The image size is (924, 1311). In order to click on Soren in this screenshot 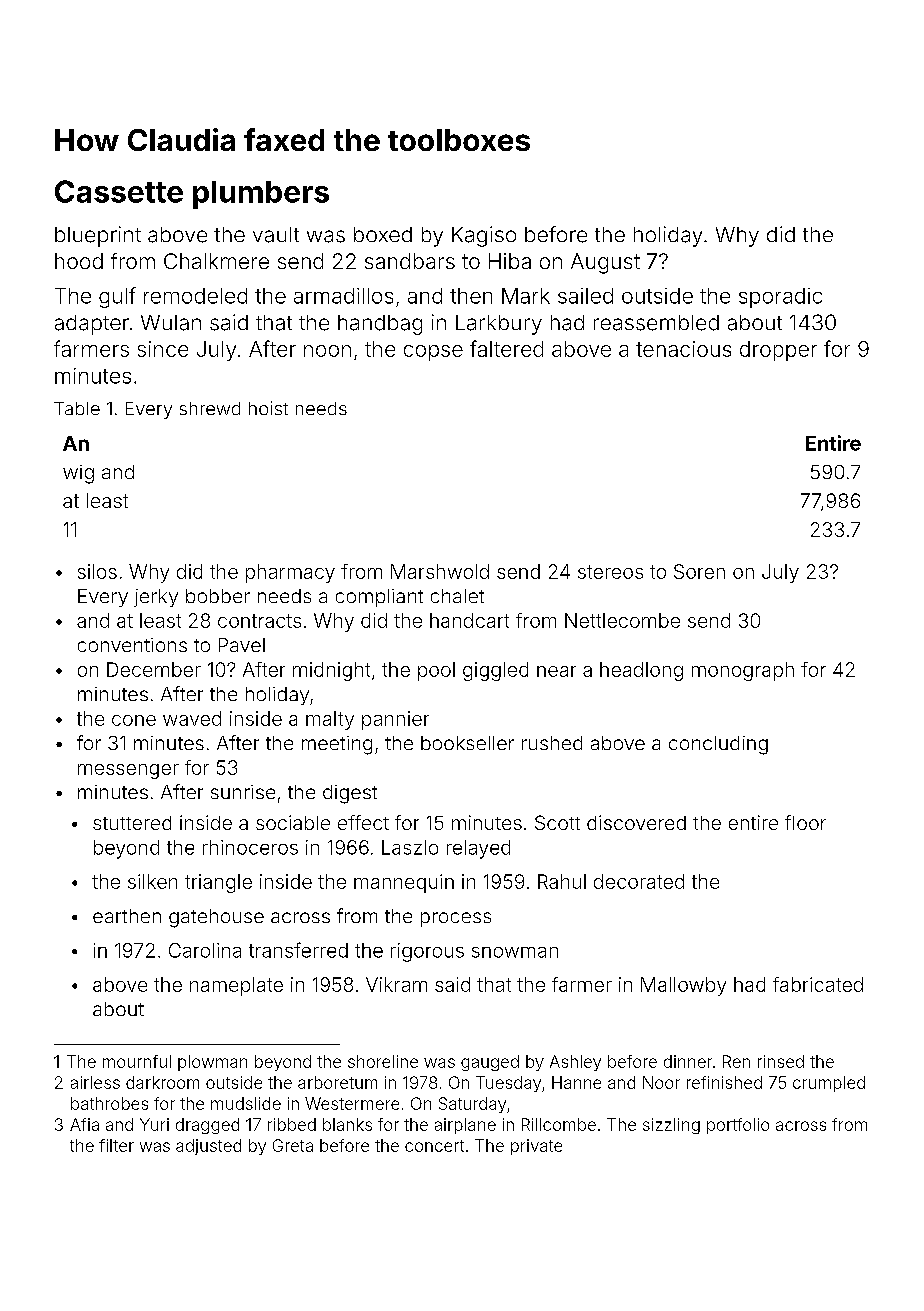, I will do `click(699, 571)`.
